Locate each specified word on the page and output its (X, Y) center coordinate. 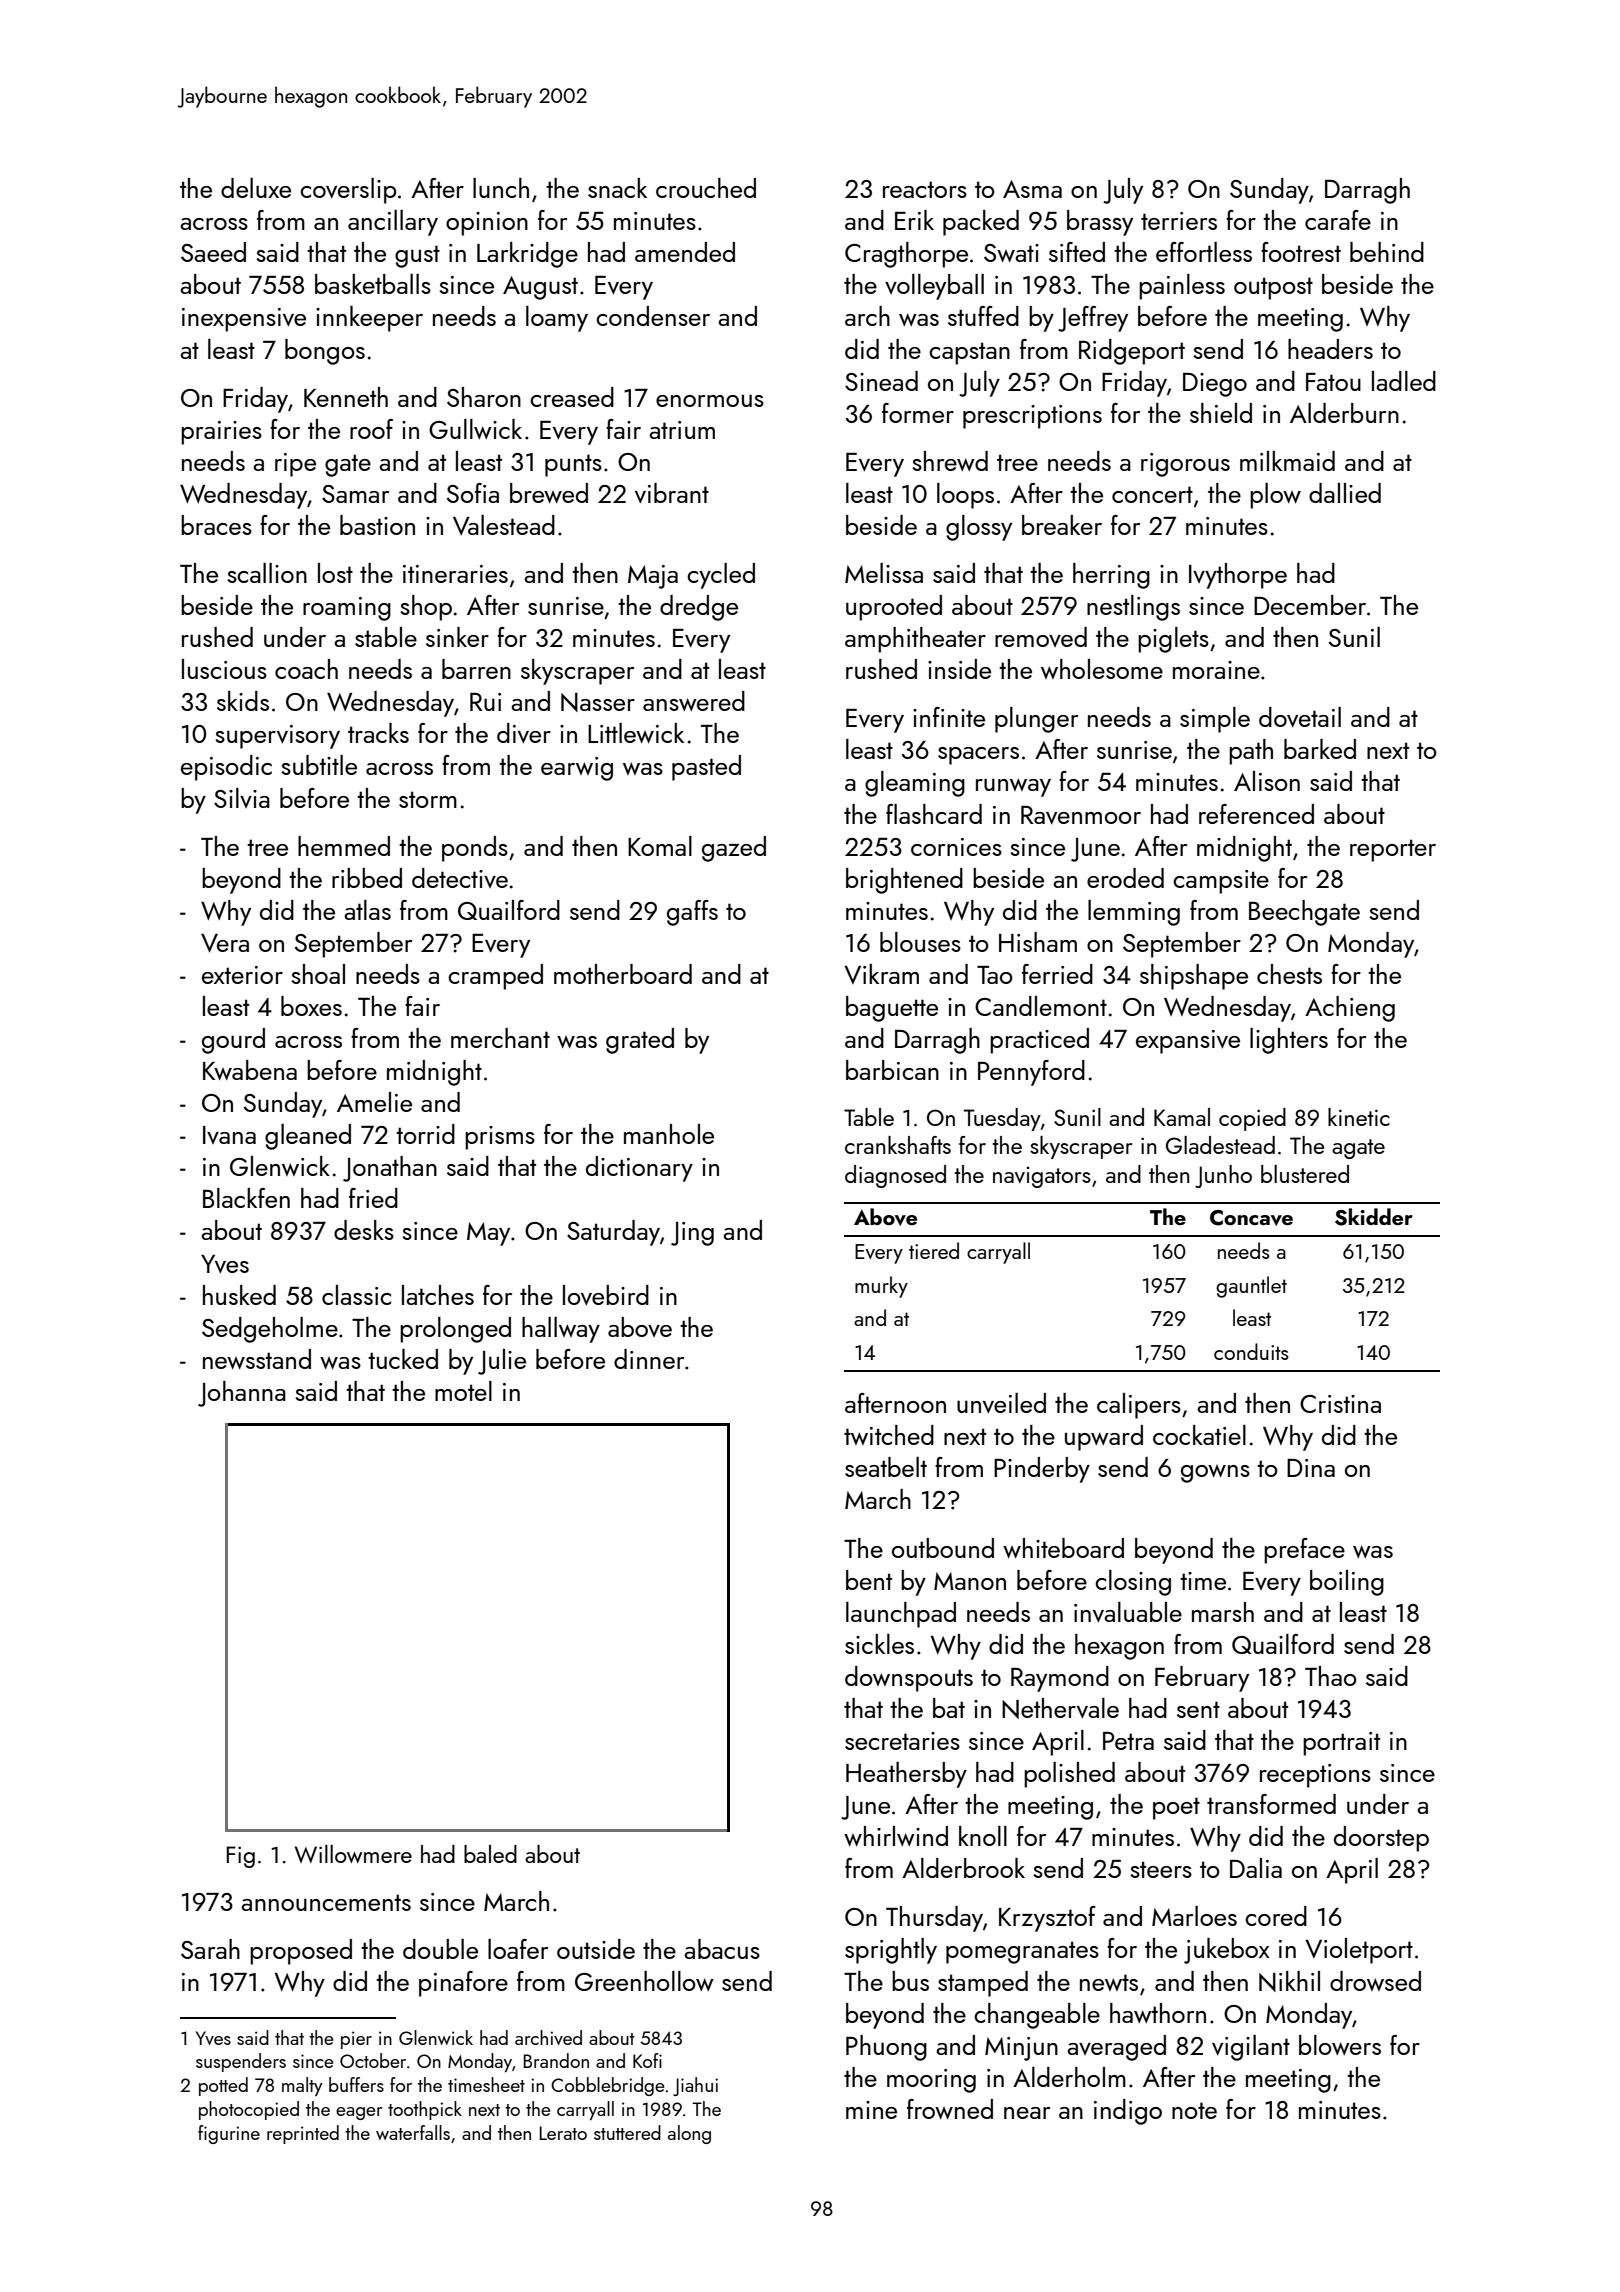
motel (463, 1391)
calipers (1139, 1406)
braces (216, 525)
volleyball (934, 287)
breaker (1062, 525)
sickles (879, 1644)
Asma (1032, 189)
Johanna (242, 1394)
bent (869, 1580)
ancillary (393, 223)
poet (1176, 1808)
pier (356, 2040)
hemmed (344, 846)
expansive (1188, 1042)
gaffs (692, 913)
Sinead (881, 381)
